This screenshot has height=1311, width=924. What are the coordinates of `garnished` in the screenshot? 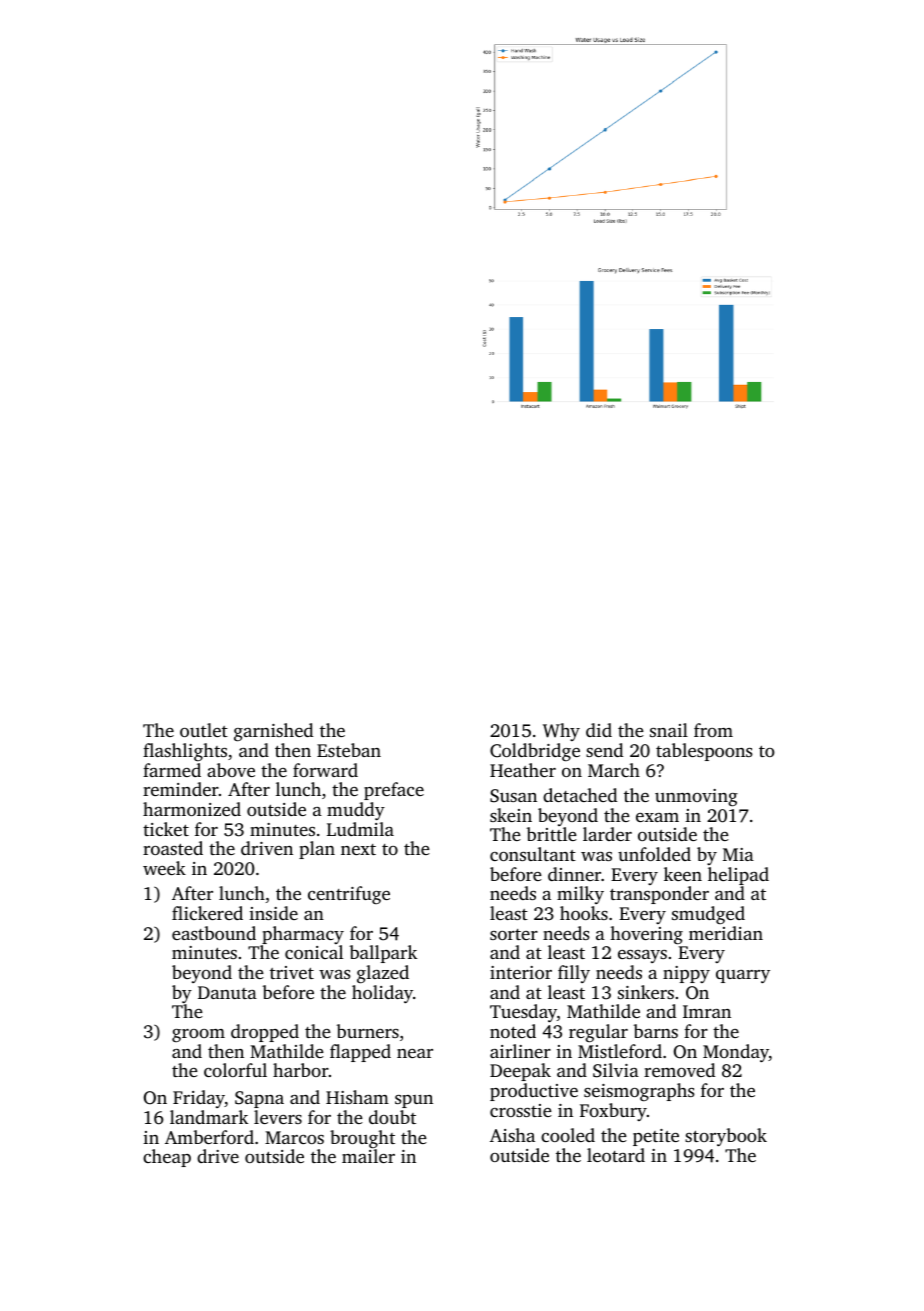 It's located at (273, 732).
